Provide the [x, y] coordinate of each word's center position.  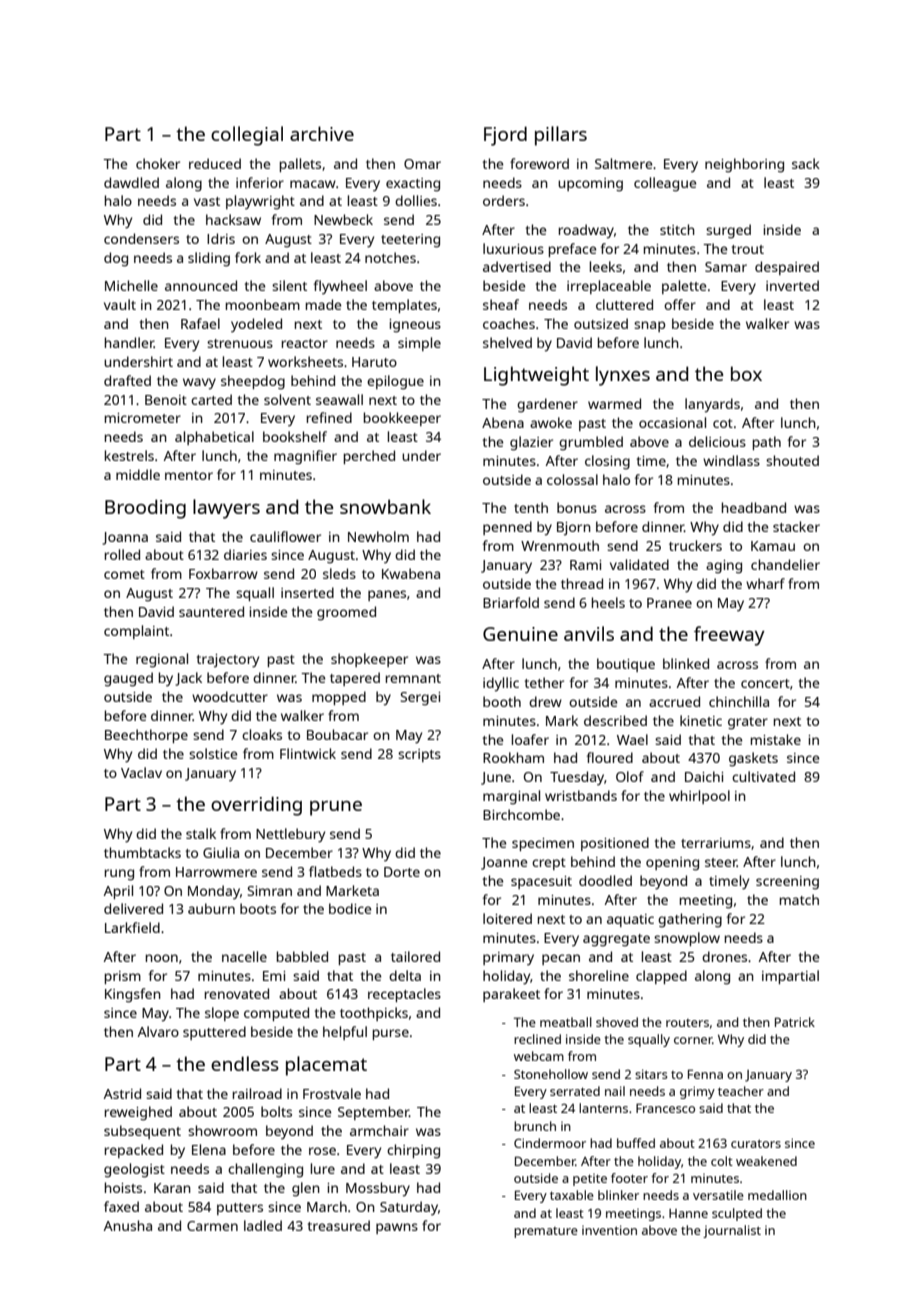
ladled [263, 1225]
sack [806, 163]
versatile [718, 1195]
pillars [561, 136]
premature [546, 1232]
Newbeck [343, 219]
